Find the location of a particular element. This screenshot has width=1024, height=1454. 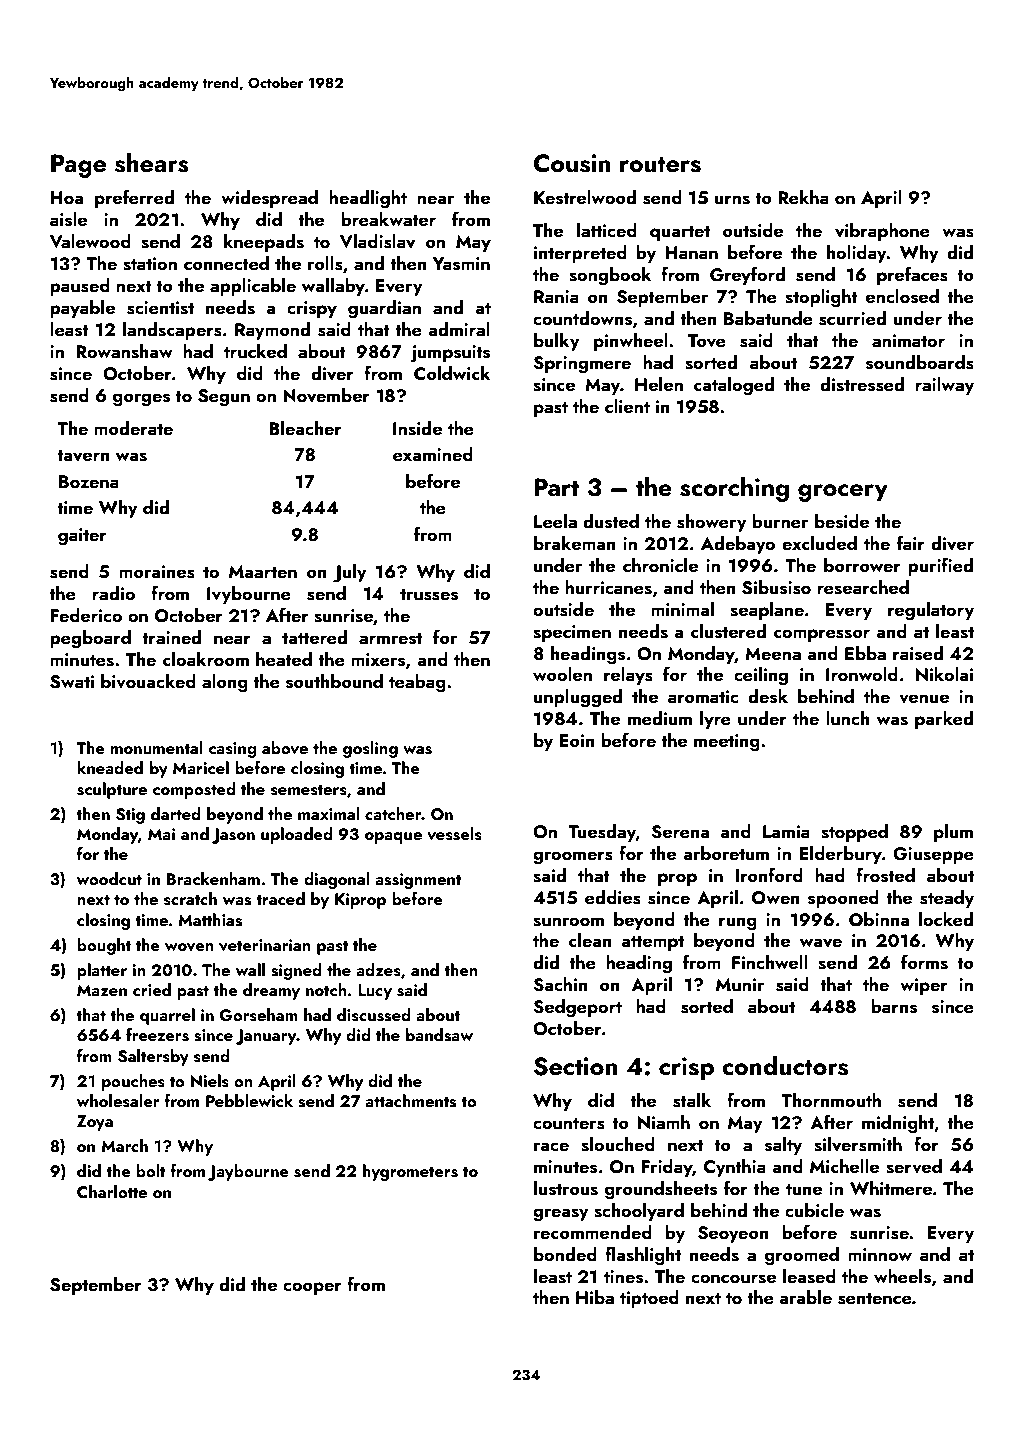

Bleacher is located at coordinates (305, 428).
